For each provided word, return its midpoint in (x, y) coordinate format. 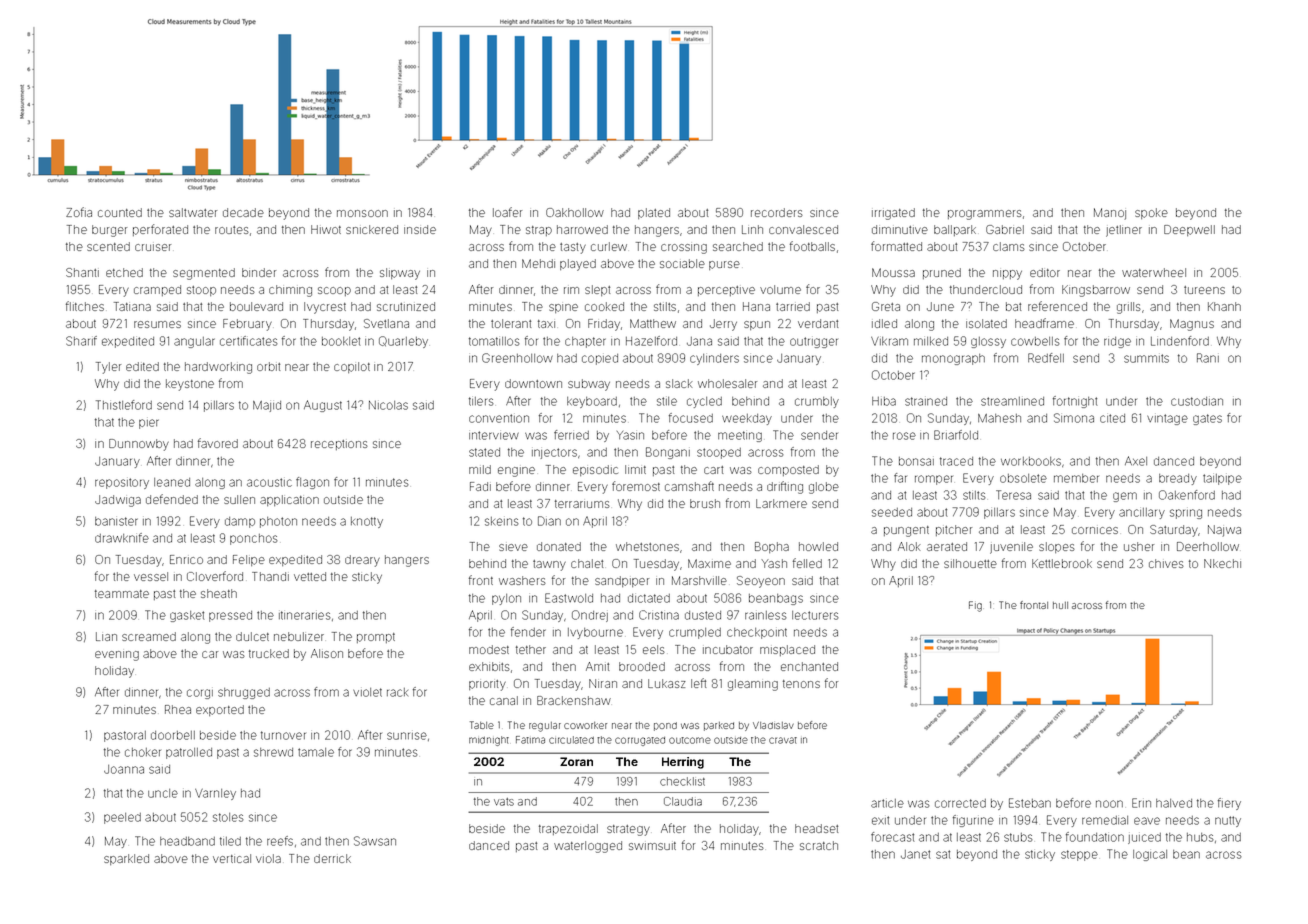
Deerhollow (1208, 546)
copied (600, 359)
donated (559, 546)
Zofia (79, 212)
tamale (316, 752)
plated (654, 213)
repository (122, 483)
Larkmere (781, 503)
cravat (783, 740)
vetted (310, 576)
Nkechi (1222, 563)
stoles (228, 817)
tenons (801, 684)
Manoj (1110, 214)
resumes (157, 324)
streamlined (1012, 401)
